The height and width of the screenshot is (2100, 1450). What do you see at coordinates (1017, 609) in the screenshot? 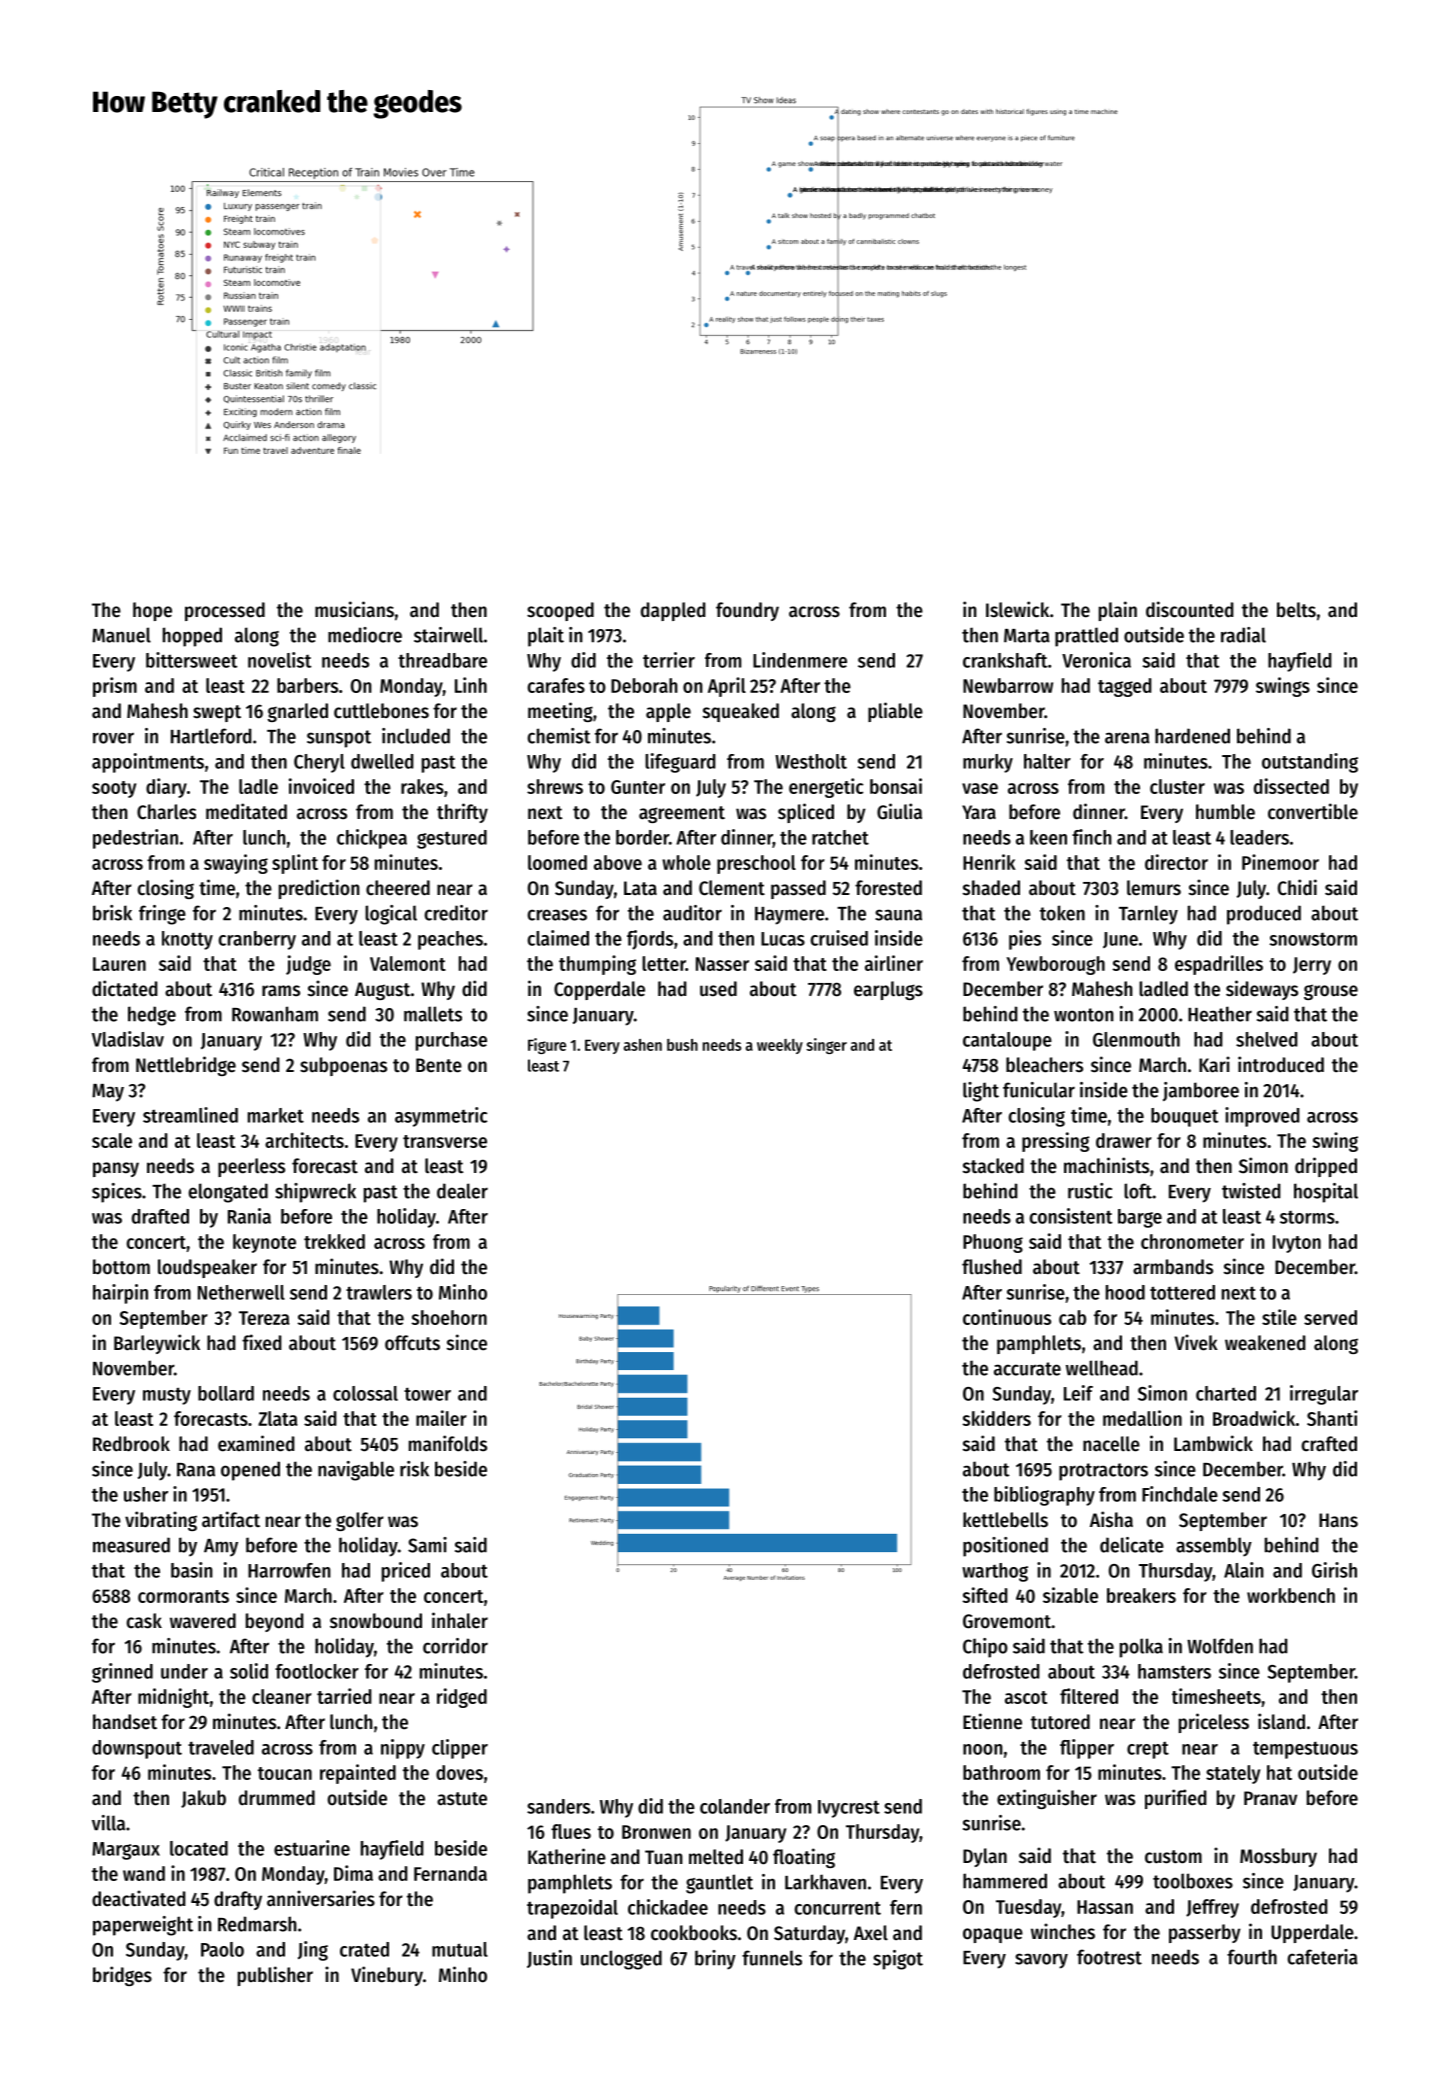
I see `Islewick` at bounding box center [1017, 609].
